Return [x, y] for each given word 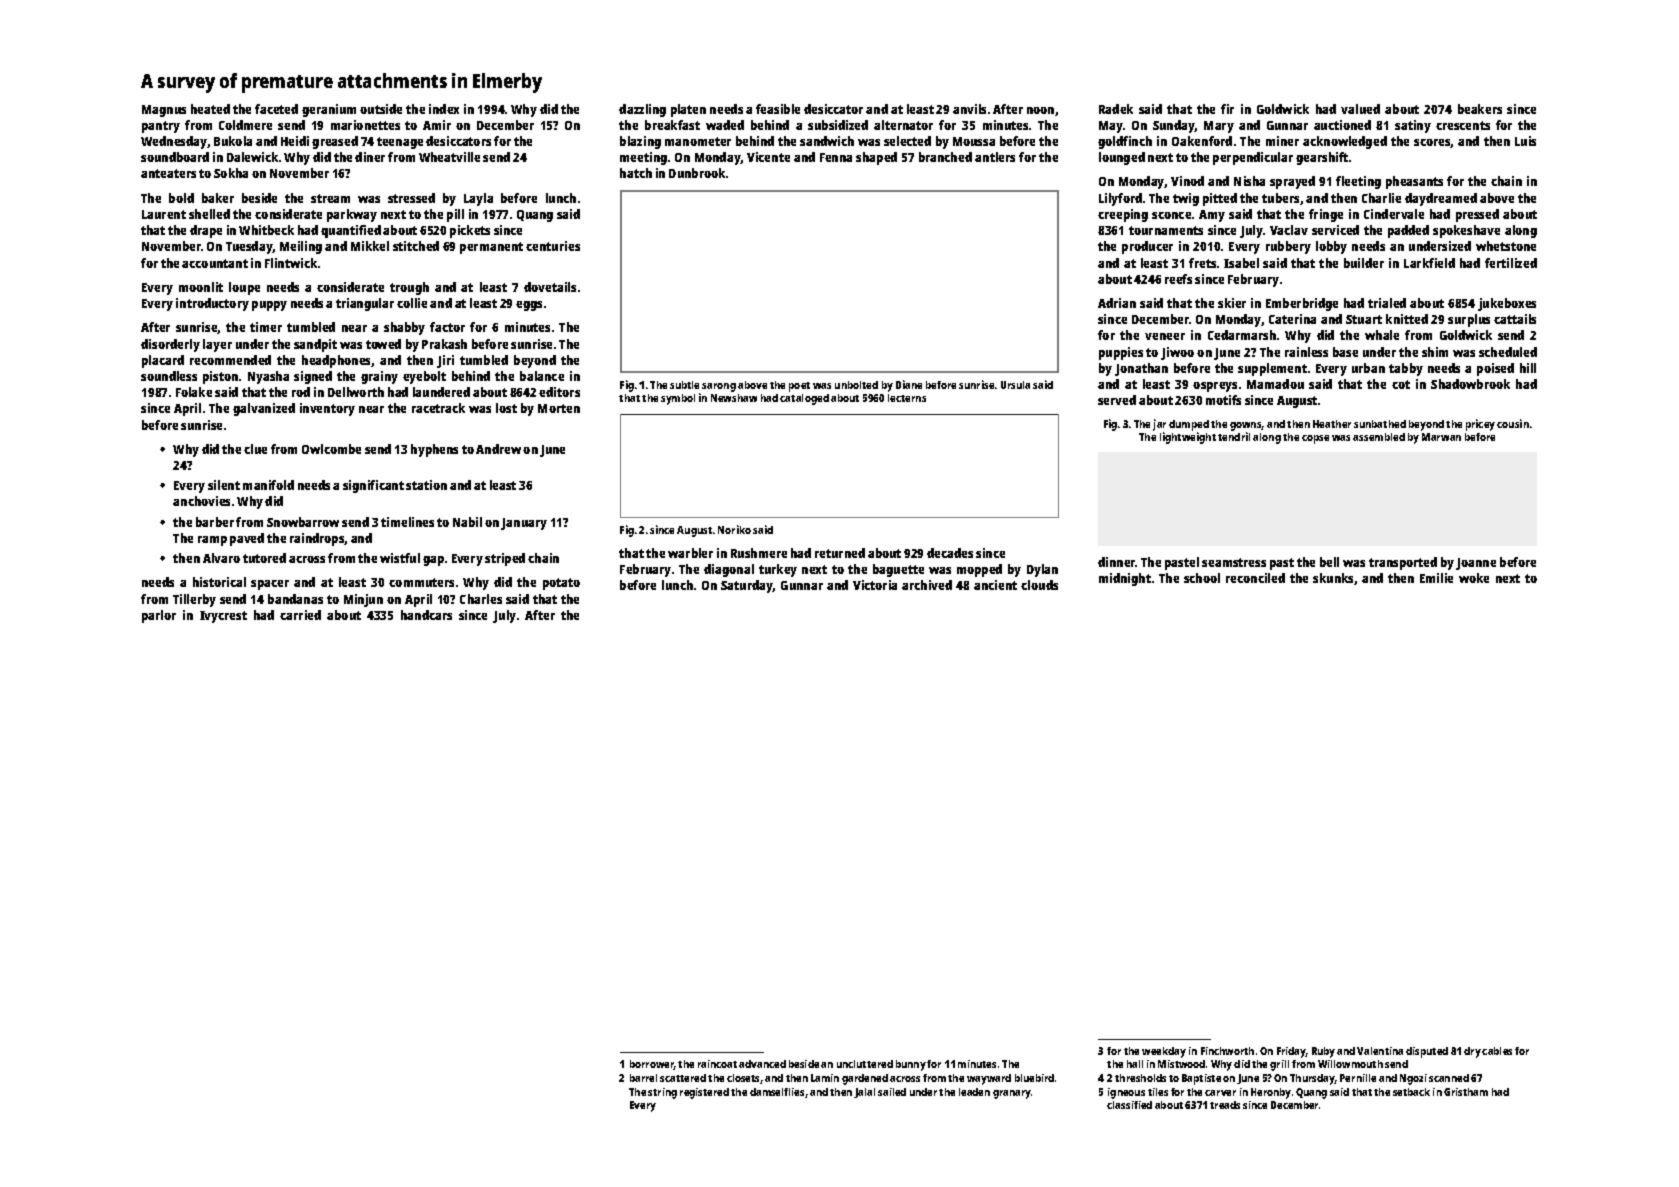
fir [1227, 109]
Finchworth [1227, 1051]
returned [840, 553]
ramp [212, 541]
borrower [652, 1065]
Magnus [164, 111]
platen [688, 110]
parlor [159, 616]
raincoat [717, 1064]
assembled [1379, 437]
